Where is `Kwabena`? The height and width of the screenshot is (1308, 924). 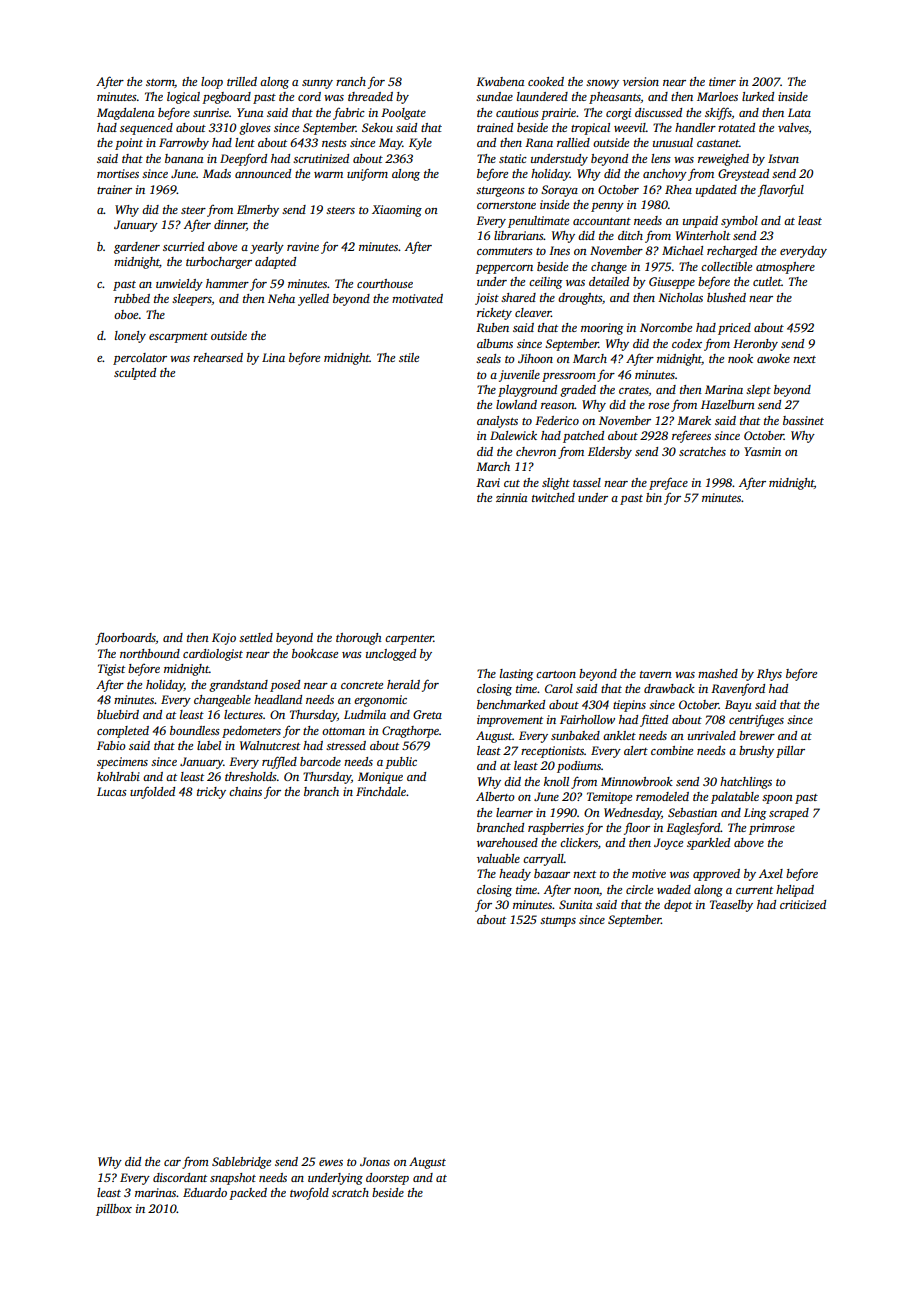 Kwabena is located at coordinates (500, 81).
